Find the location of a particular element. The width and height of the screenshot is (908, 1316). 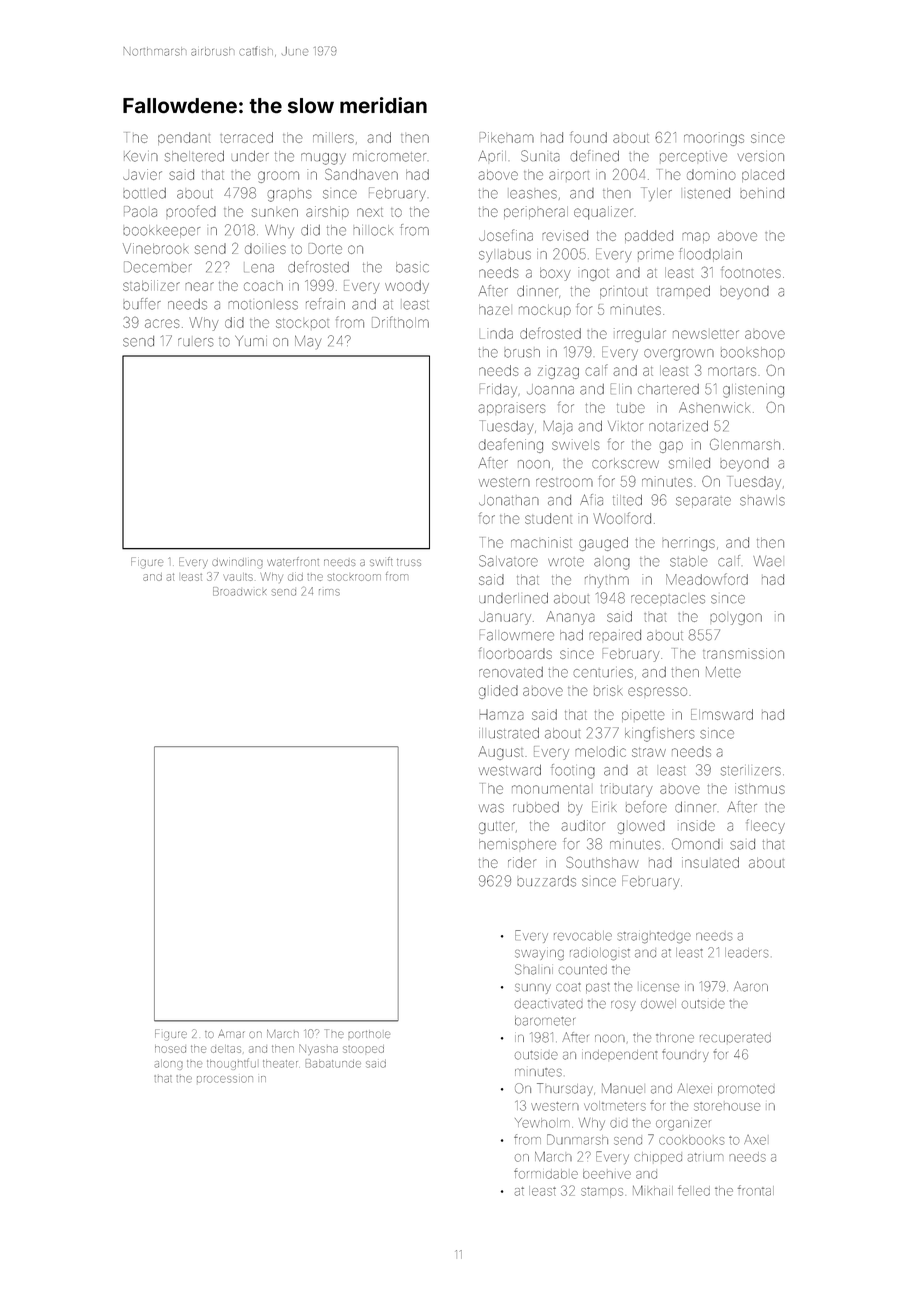

dwindling is located at coordinates (237, 563).
